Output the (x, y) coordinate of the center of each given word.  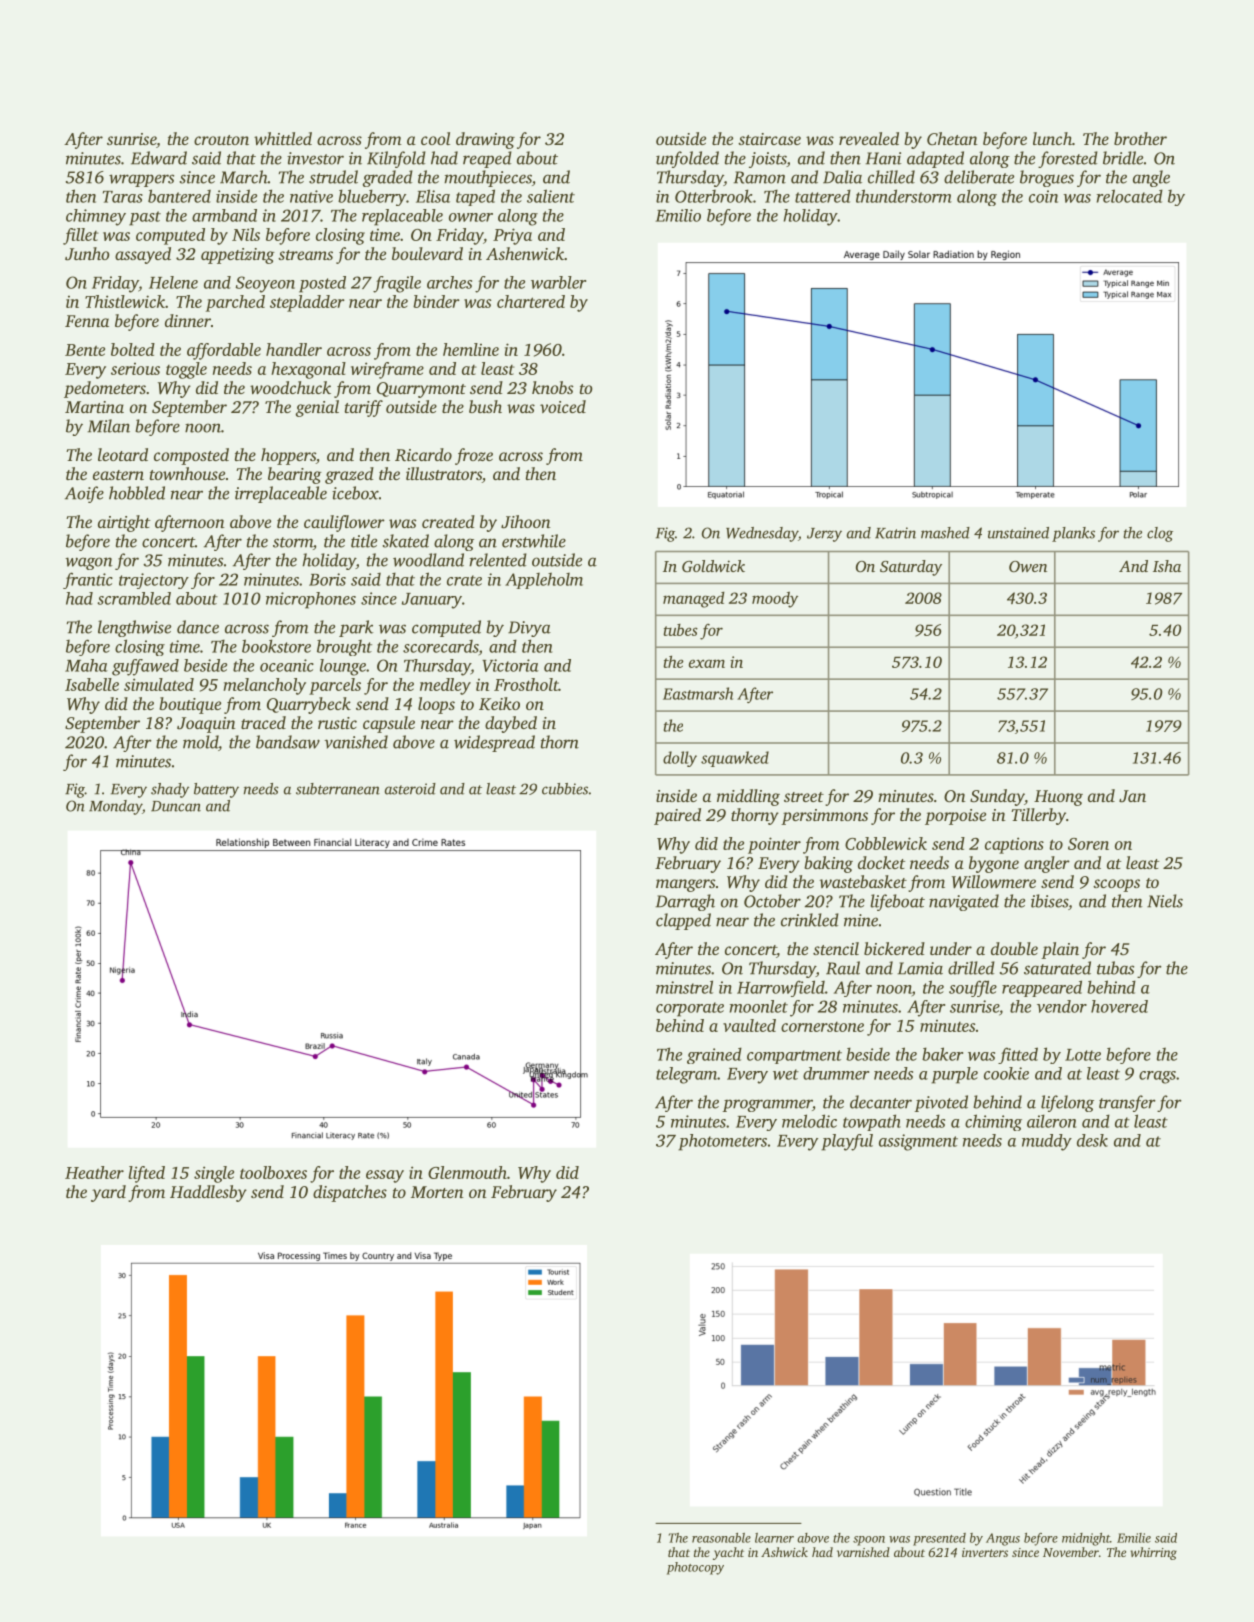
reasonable (721, 1538)
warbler (558, 282)
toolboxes (273, 1172)
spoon (869, 1541)
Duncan (176, 806)
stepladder (307, 303)
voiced (563, 406)
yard (108, 1193)
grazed (349, 475)
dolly (680, 759)
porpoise (955, 817)
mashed (945, 533)
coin (1043, 196)
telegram (686, 1075)
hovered (1119, 1006)
